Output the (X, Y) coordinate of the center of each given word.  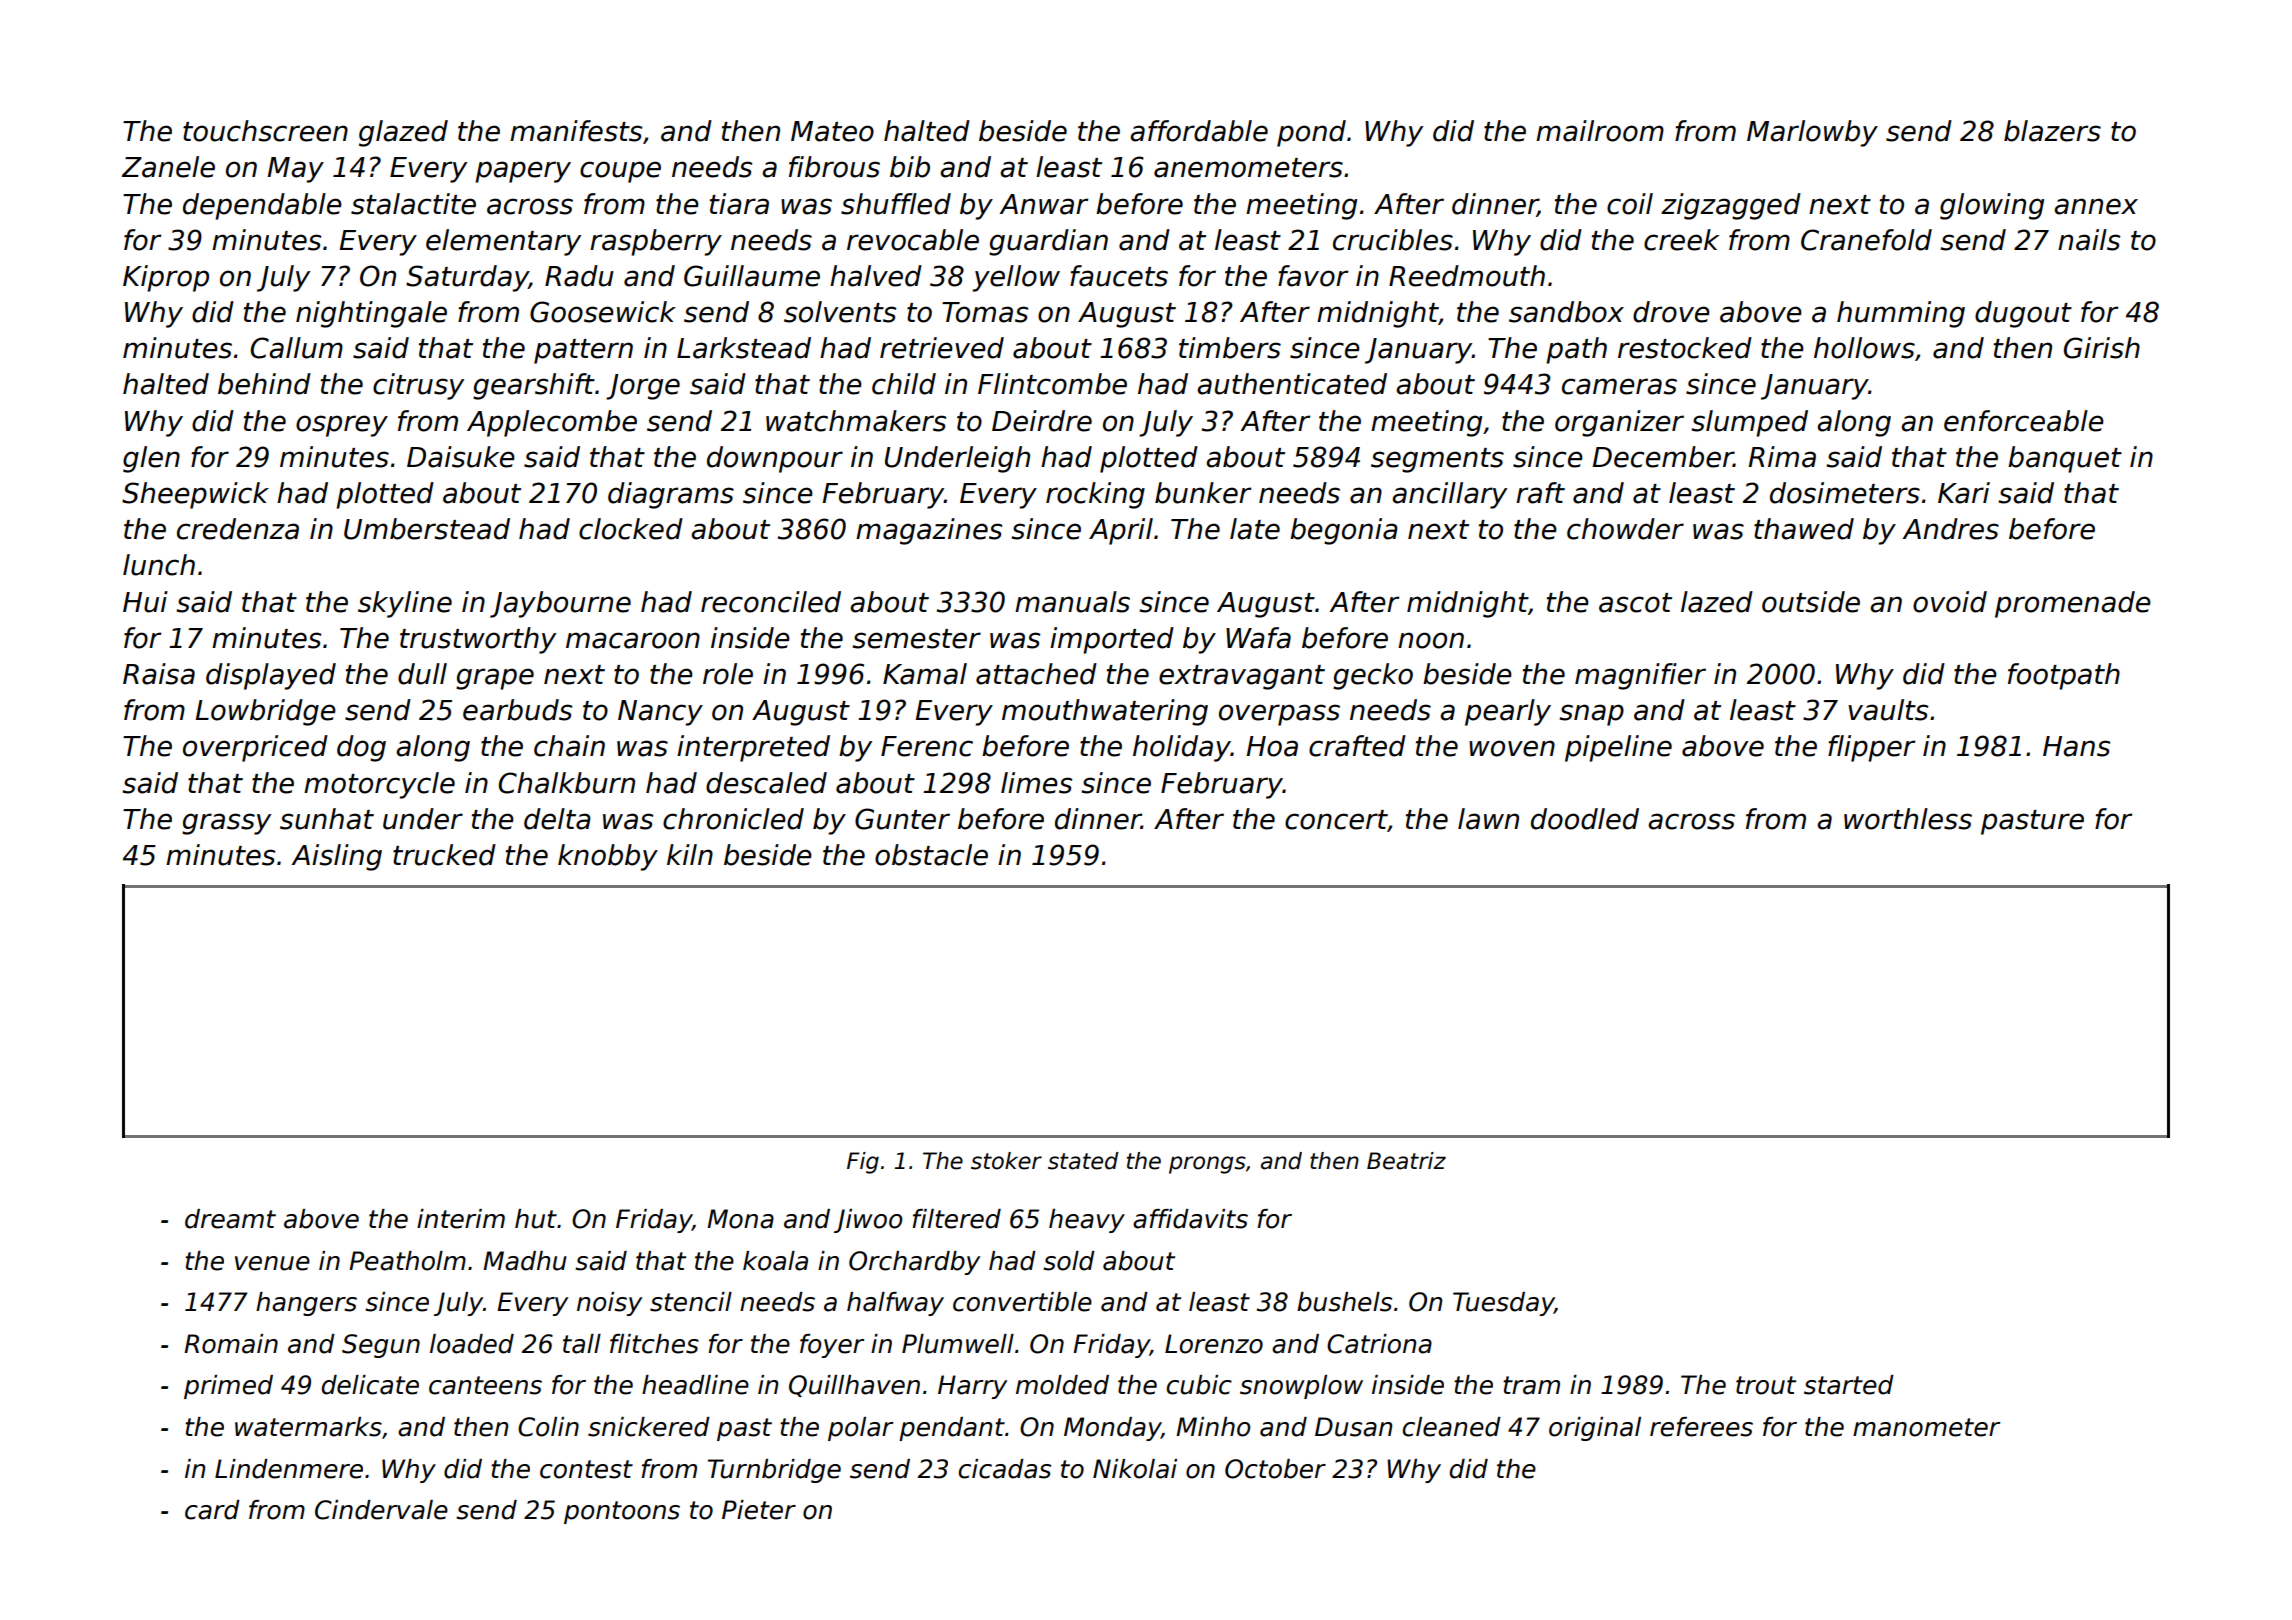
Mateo (832, 131)
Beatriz (1406, 1161)
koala (775, 1261)
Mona (740, 1219)
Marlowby (1812, 133)
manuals (1072, 602)
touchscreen (265, 131)
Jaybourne (560, 604)
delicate (370, 1385)
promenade (2073, 604)
